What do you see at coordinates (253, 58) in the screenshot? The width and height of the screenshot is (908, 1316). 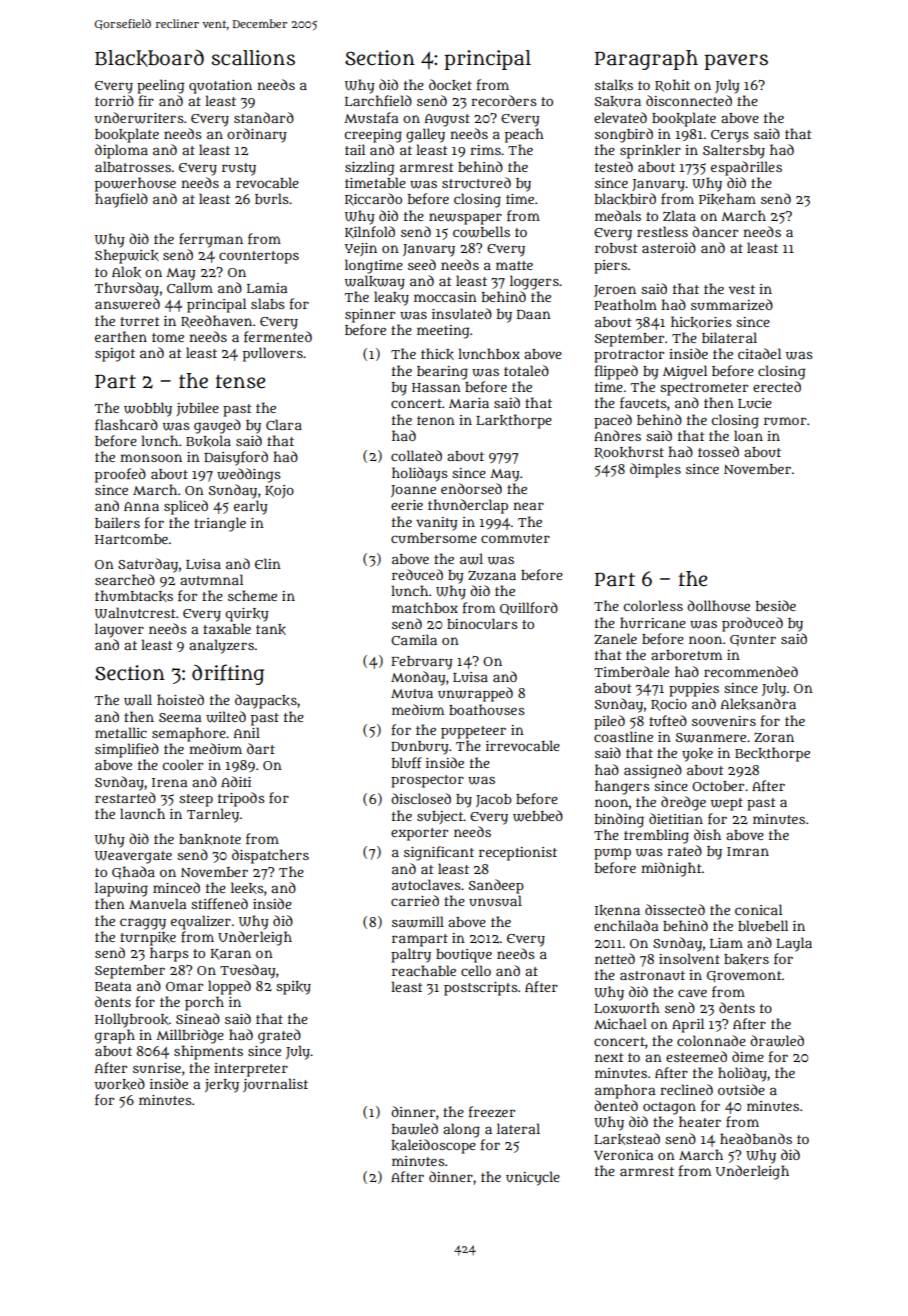 I see `scallions` at bounding box center [253, 58].
